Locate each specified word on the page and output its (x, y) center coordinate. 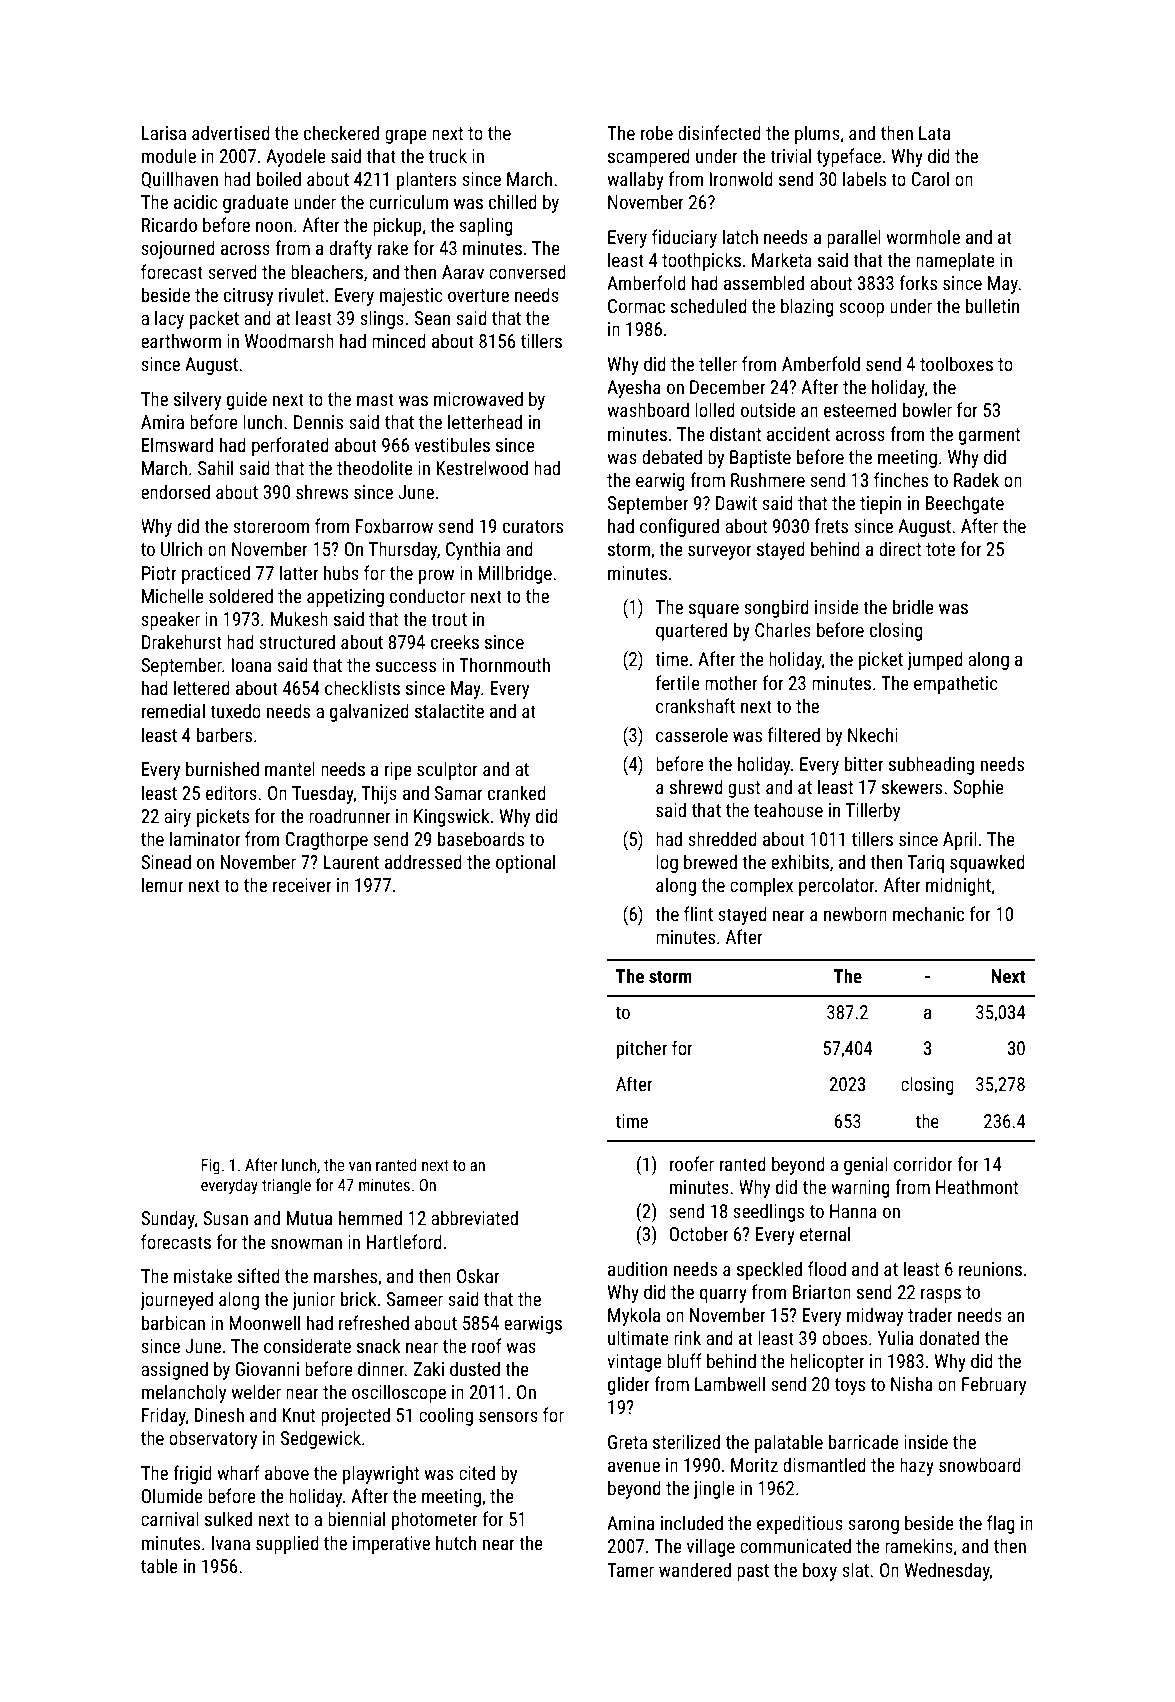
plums (817, 134)
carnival (170, 1518)
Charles (783, 629)
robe (657, 132)
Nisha (912, 1383)
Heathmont (977, 1186)
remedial (173, 710)
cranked (517, 792)
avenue (634, 1466)
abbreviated (474, 1217)
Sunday (168, 1219)
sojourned (178, 249)
